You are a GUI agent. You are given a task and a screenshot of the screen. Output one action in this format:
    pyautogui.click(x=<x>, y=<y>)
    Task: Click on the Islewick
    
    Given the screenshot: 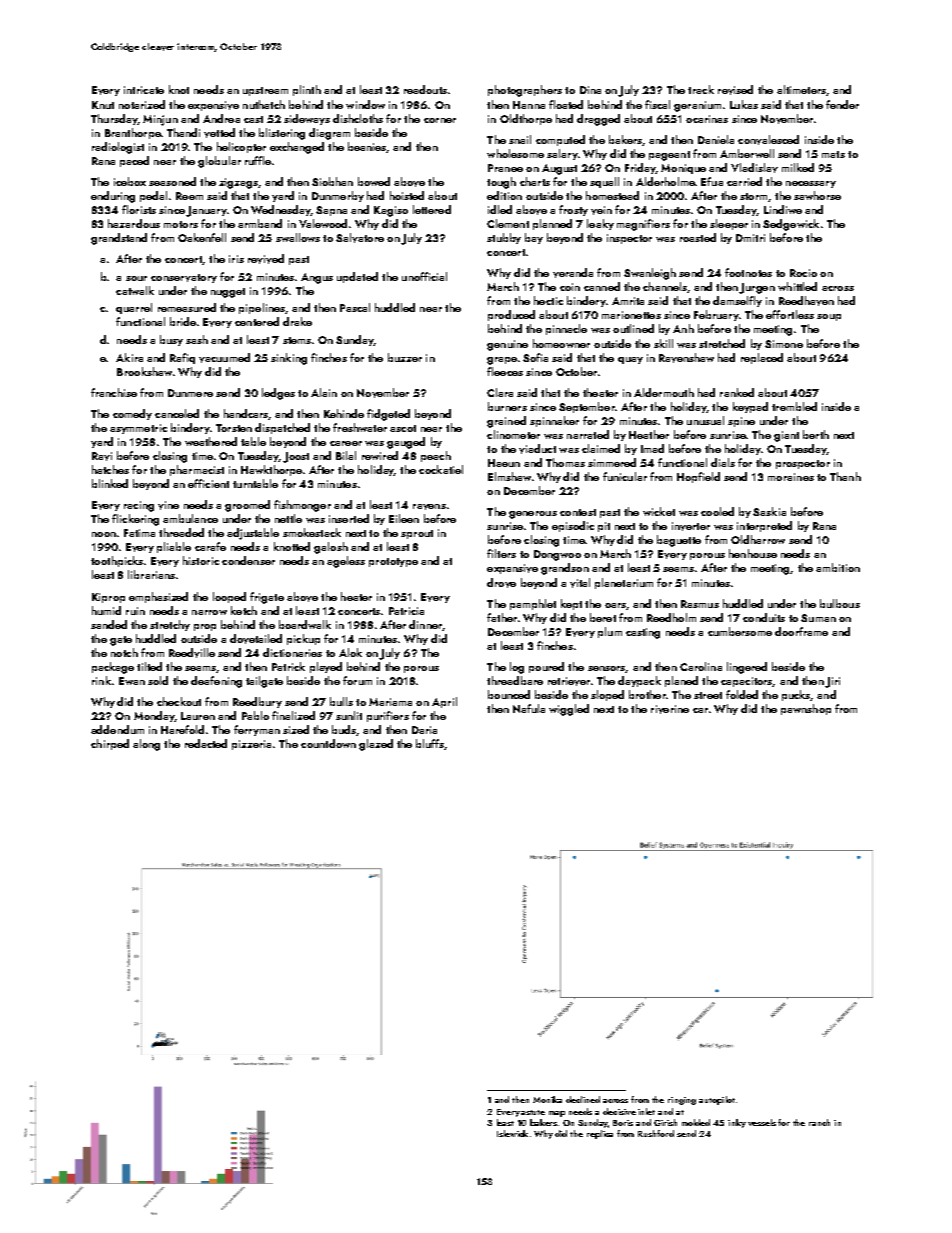 What is the action you would take?
    pyautogui.click(x=512, y=1133)
